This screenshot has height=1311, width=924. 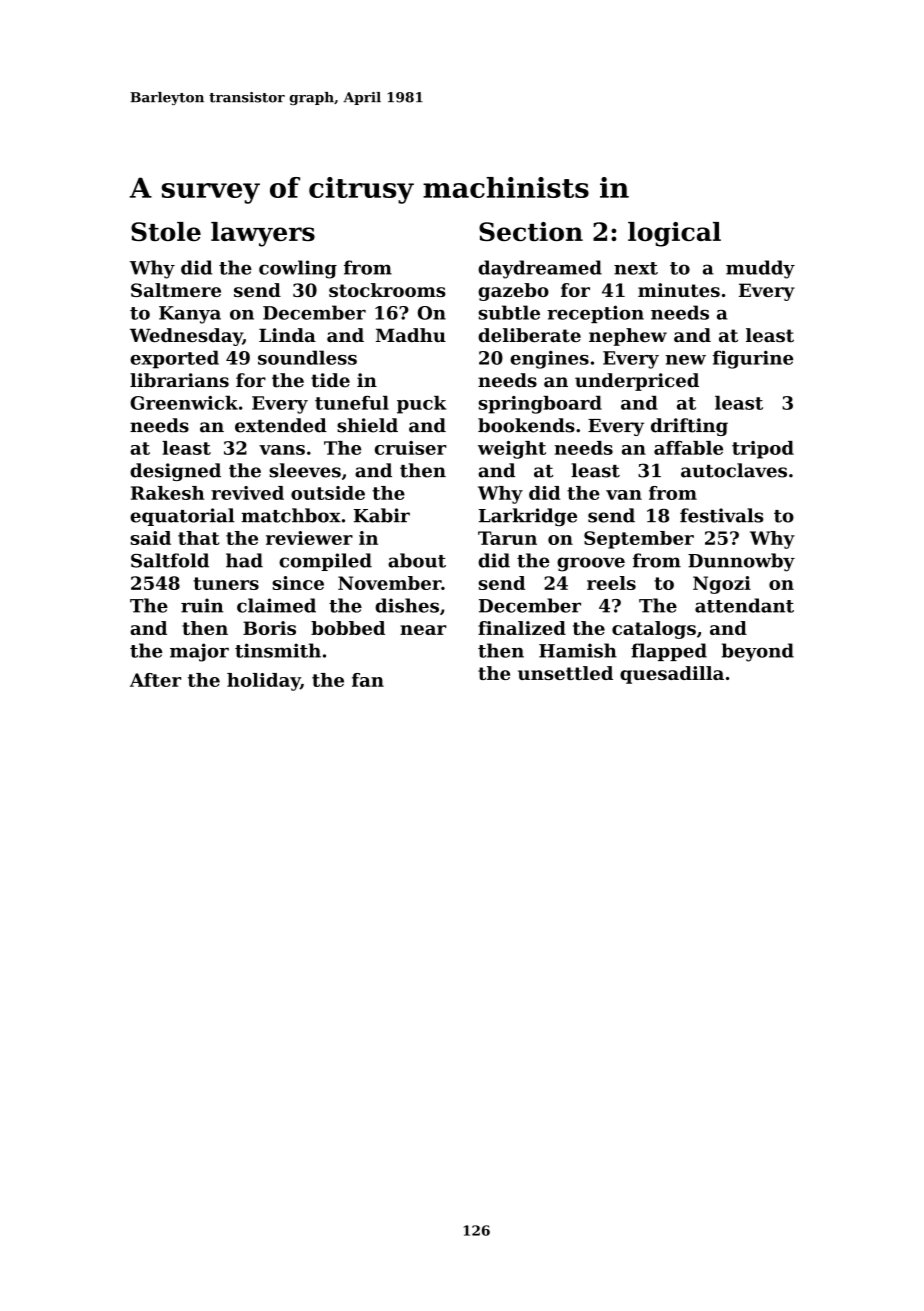 I want to click on muddy, so click(x=760, y=269).
